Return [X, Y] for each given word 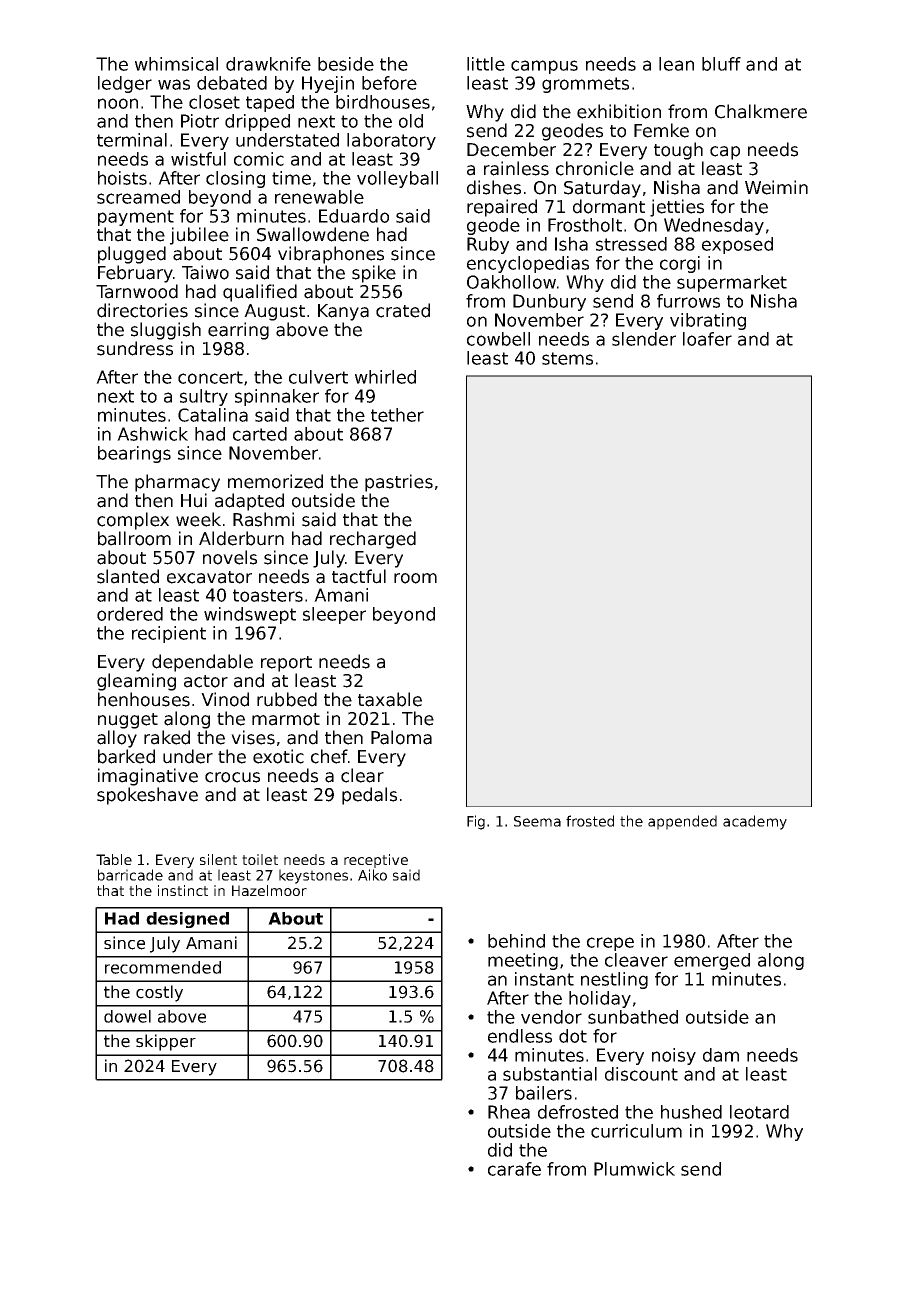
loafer [707, 339]
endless [520, 1036]
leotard [759, 1112]
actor [206, 681]
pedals [369, 796]
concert [210, 377]
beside [346, 64]
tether [397, 415]
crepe [610, 944]
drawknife [268, 64]
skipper [166, 1042]
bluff [721, 64]
